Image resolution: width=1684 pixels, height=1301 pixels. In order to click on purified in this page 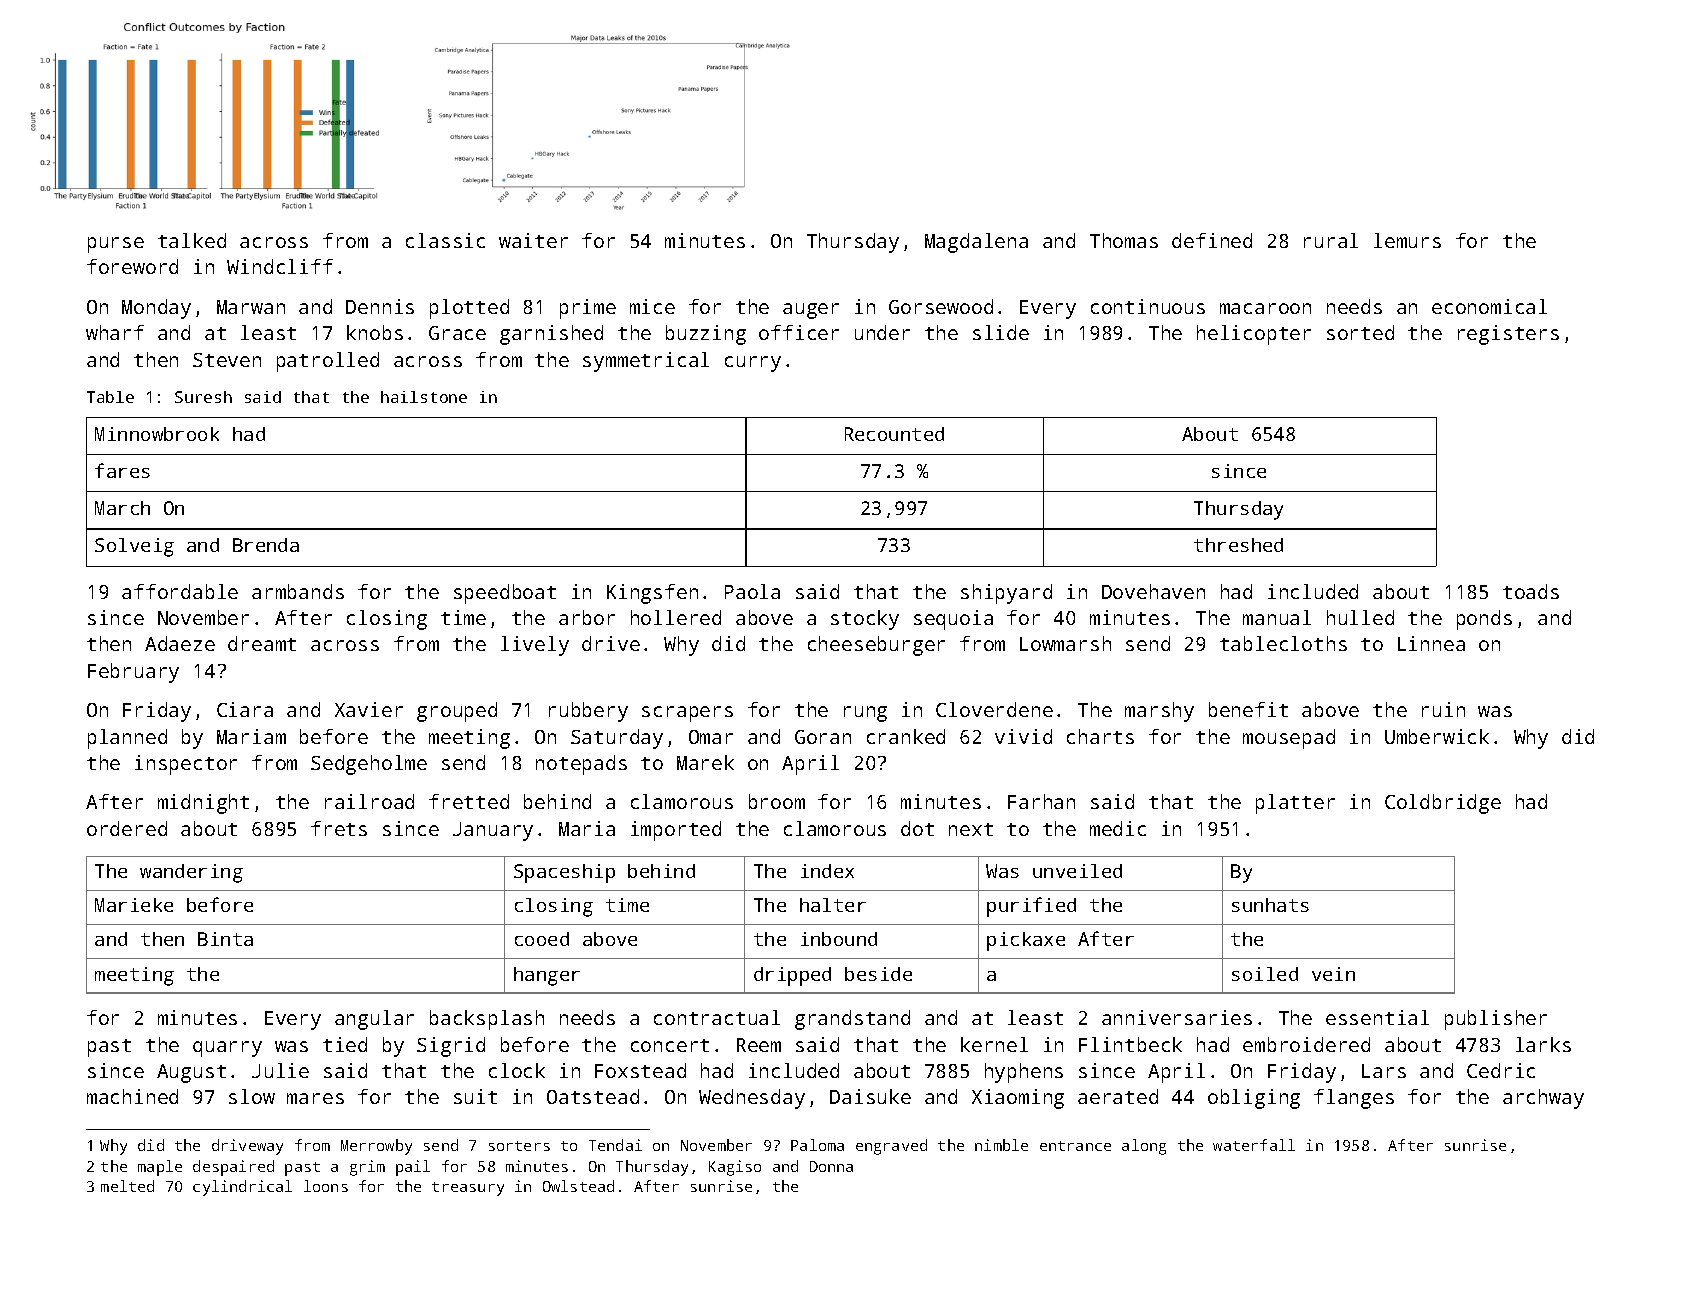, I will do `click(1031, 907)`.
